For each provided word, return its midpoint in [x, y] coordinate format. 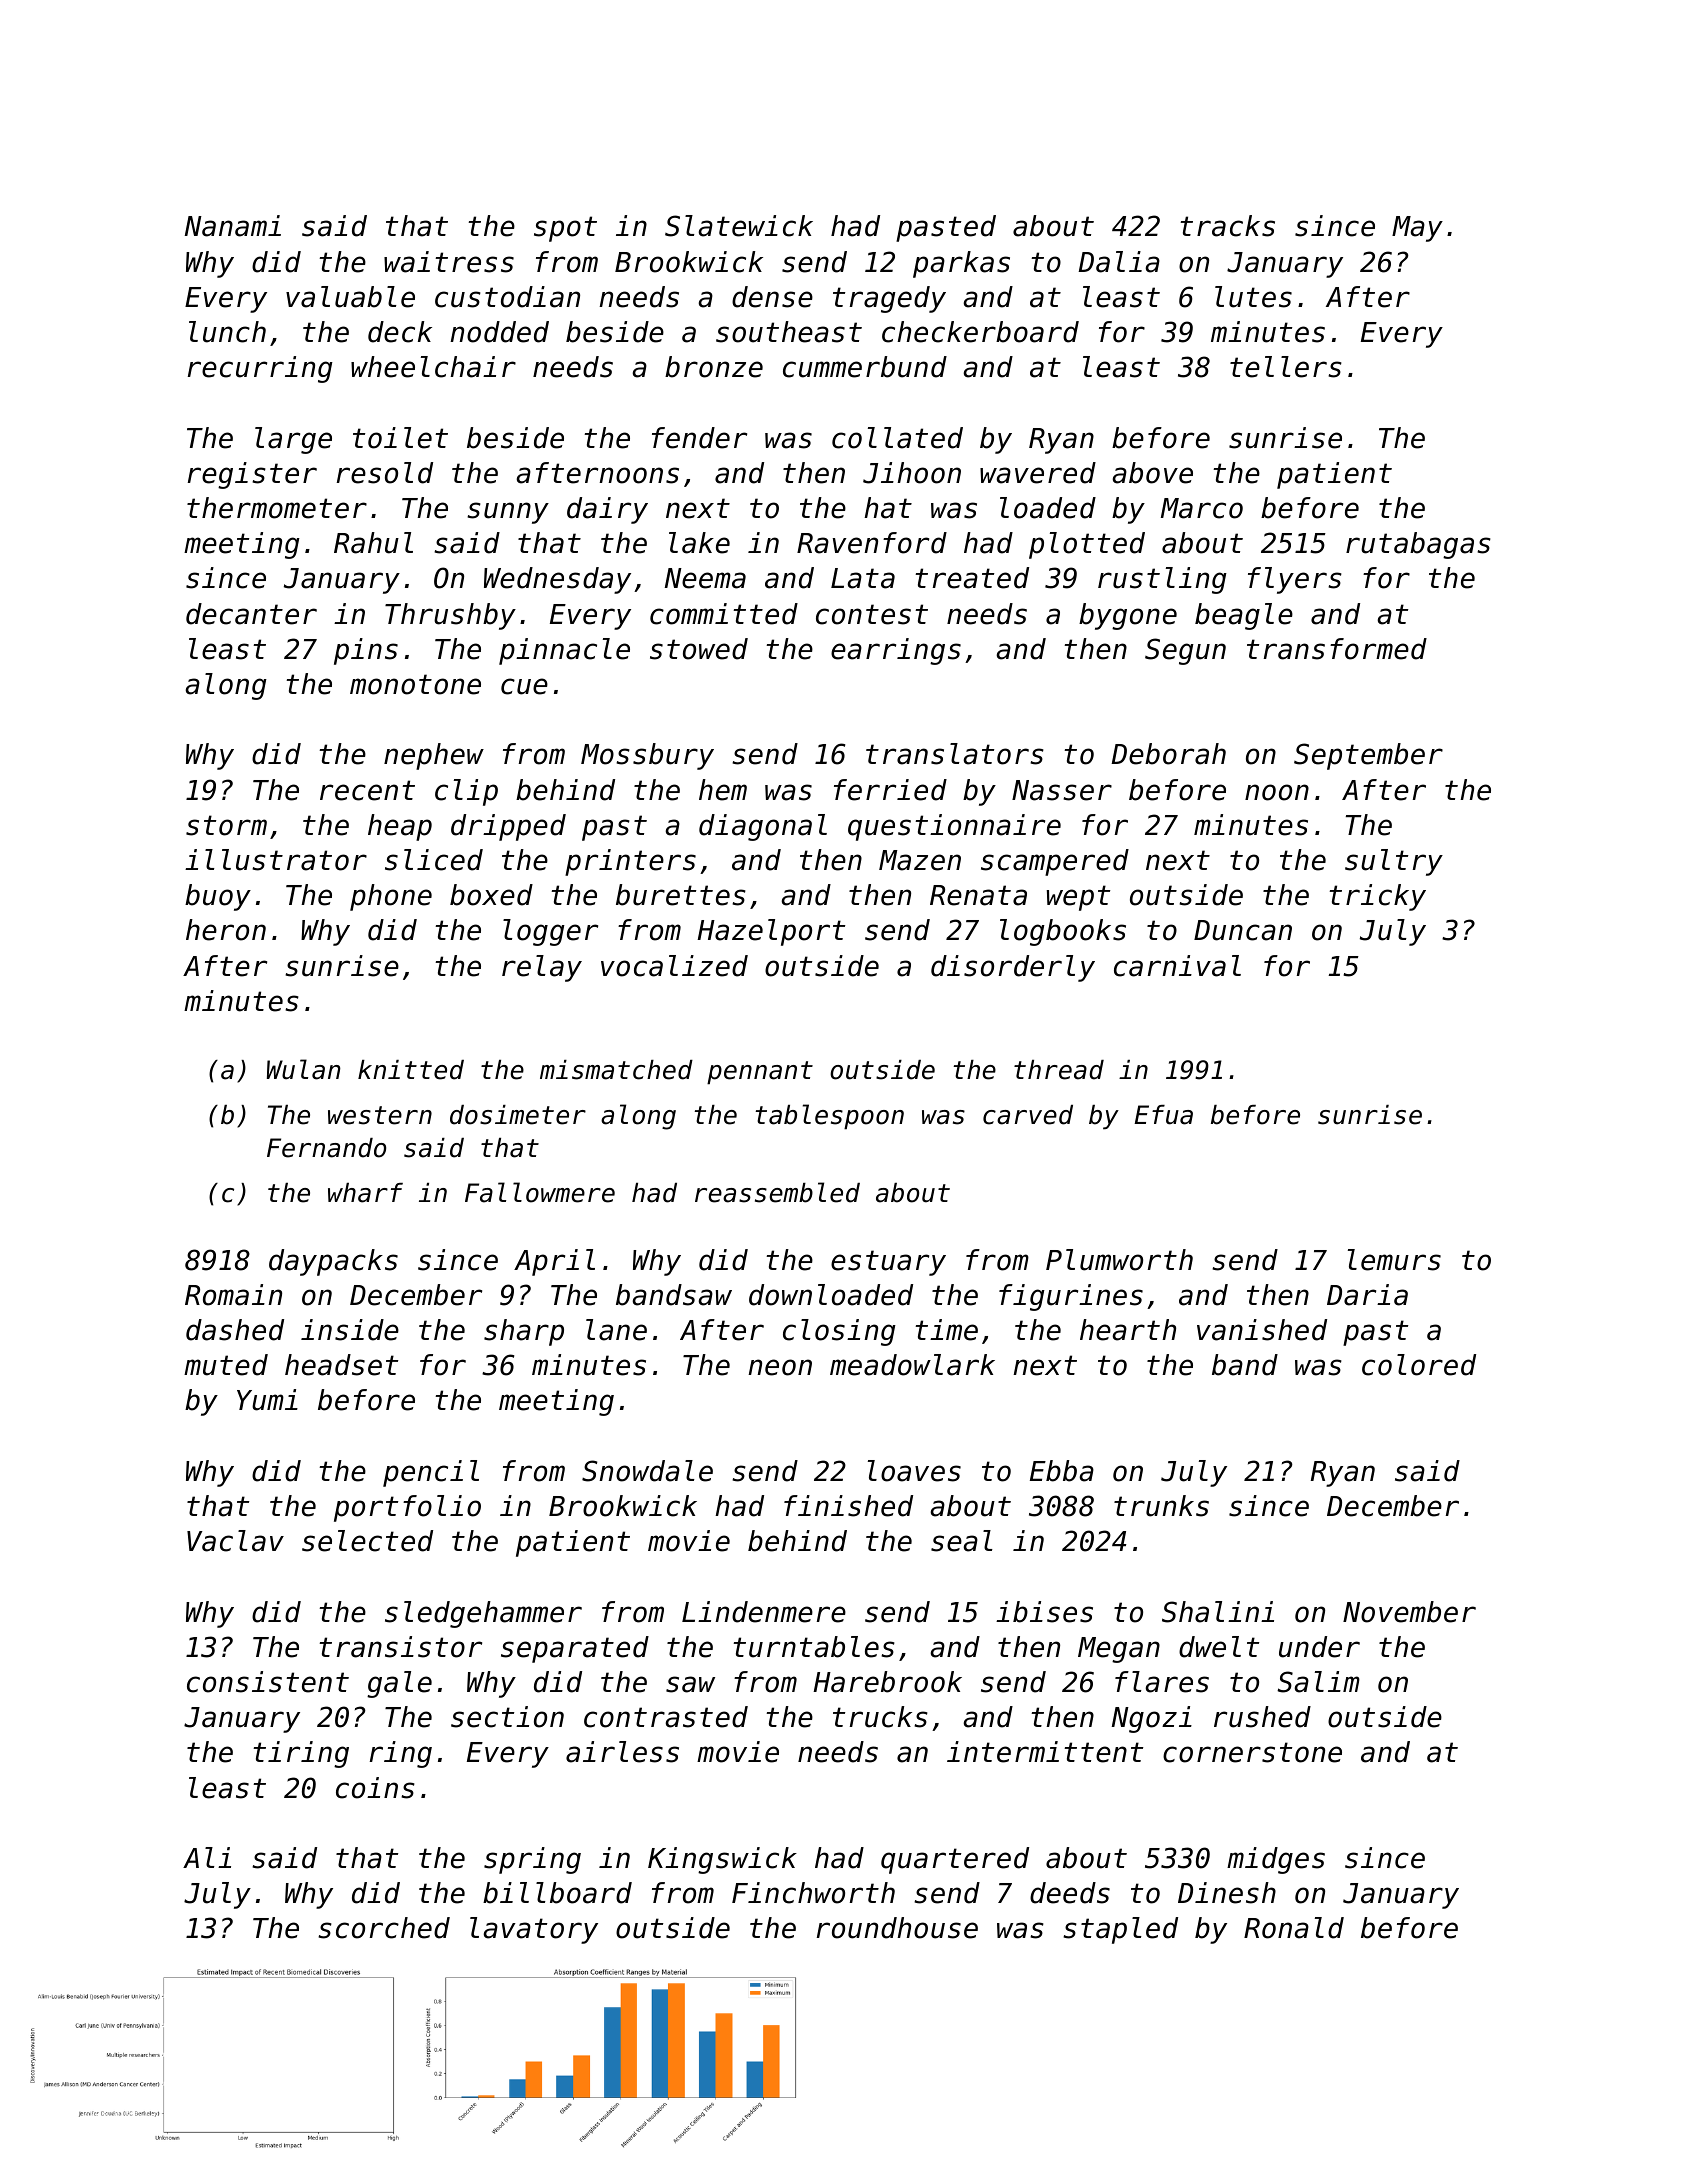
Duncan [1243, 930]
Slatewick [739, 226]
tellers [1286, 367]
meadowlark [912, 1365]
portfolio [407, 1508]
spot [565, 229]
